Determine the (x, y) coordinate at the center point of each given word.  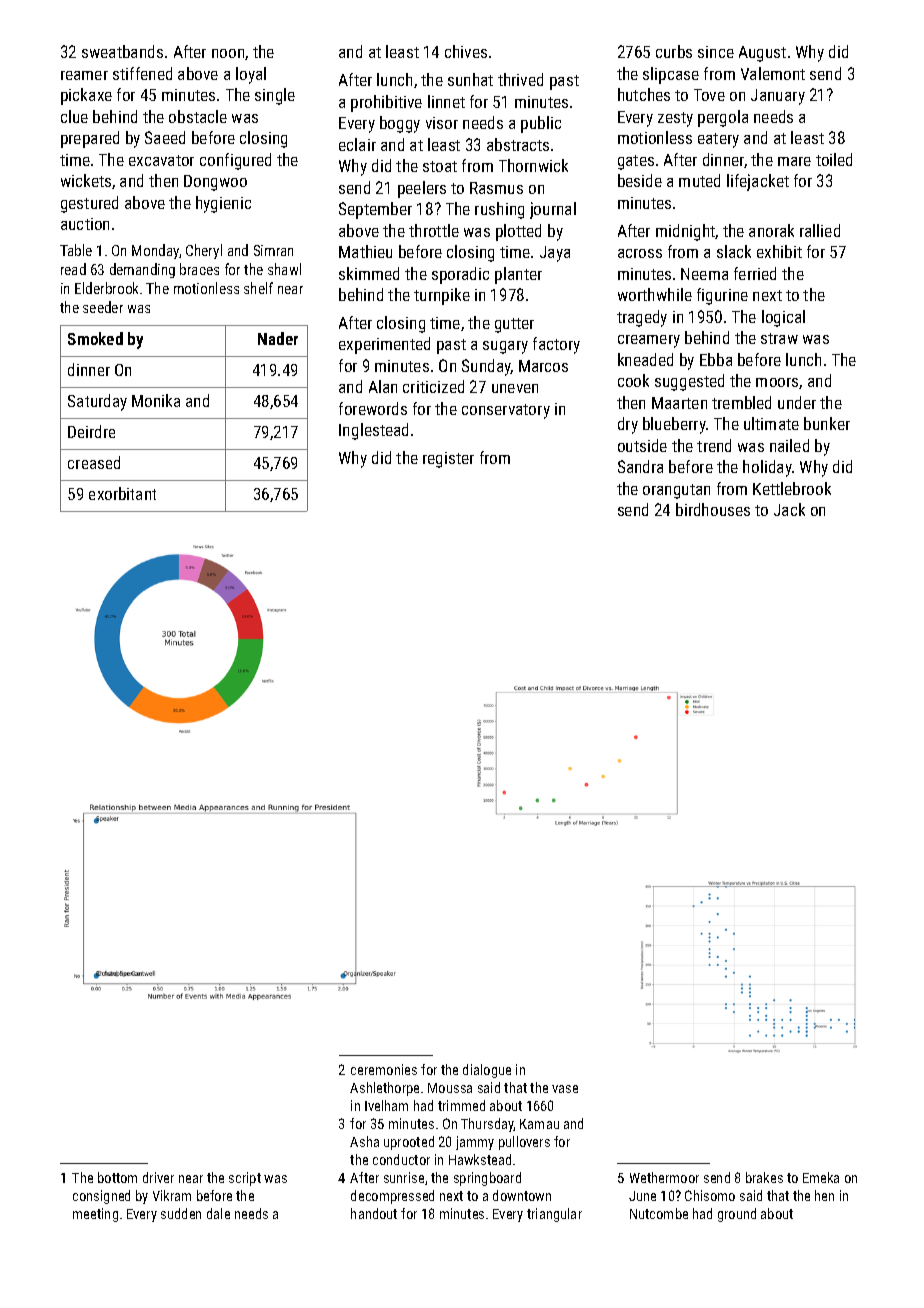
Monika (156, 400)
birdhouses (713, 509)
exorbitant (122, 493)
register (448, 460)
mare (794, 161)
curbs (674, 51)
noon (228, 53)
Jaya (555, 254)
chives (466, 51)
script (245, 1179)
